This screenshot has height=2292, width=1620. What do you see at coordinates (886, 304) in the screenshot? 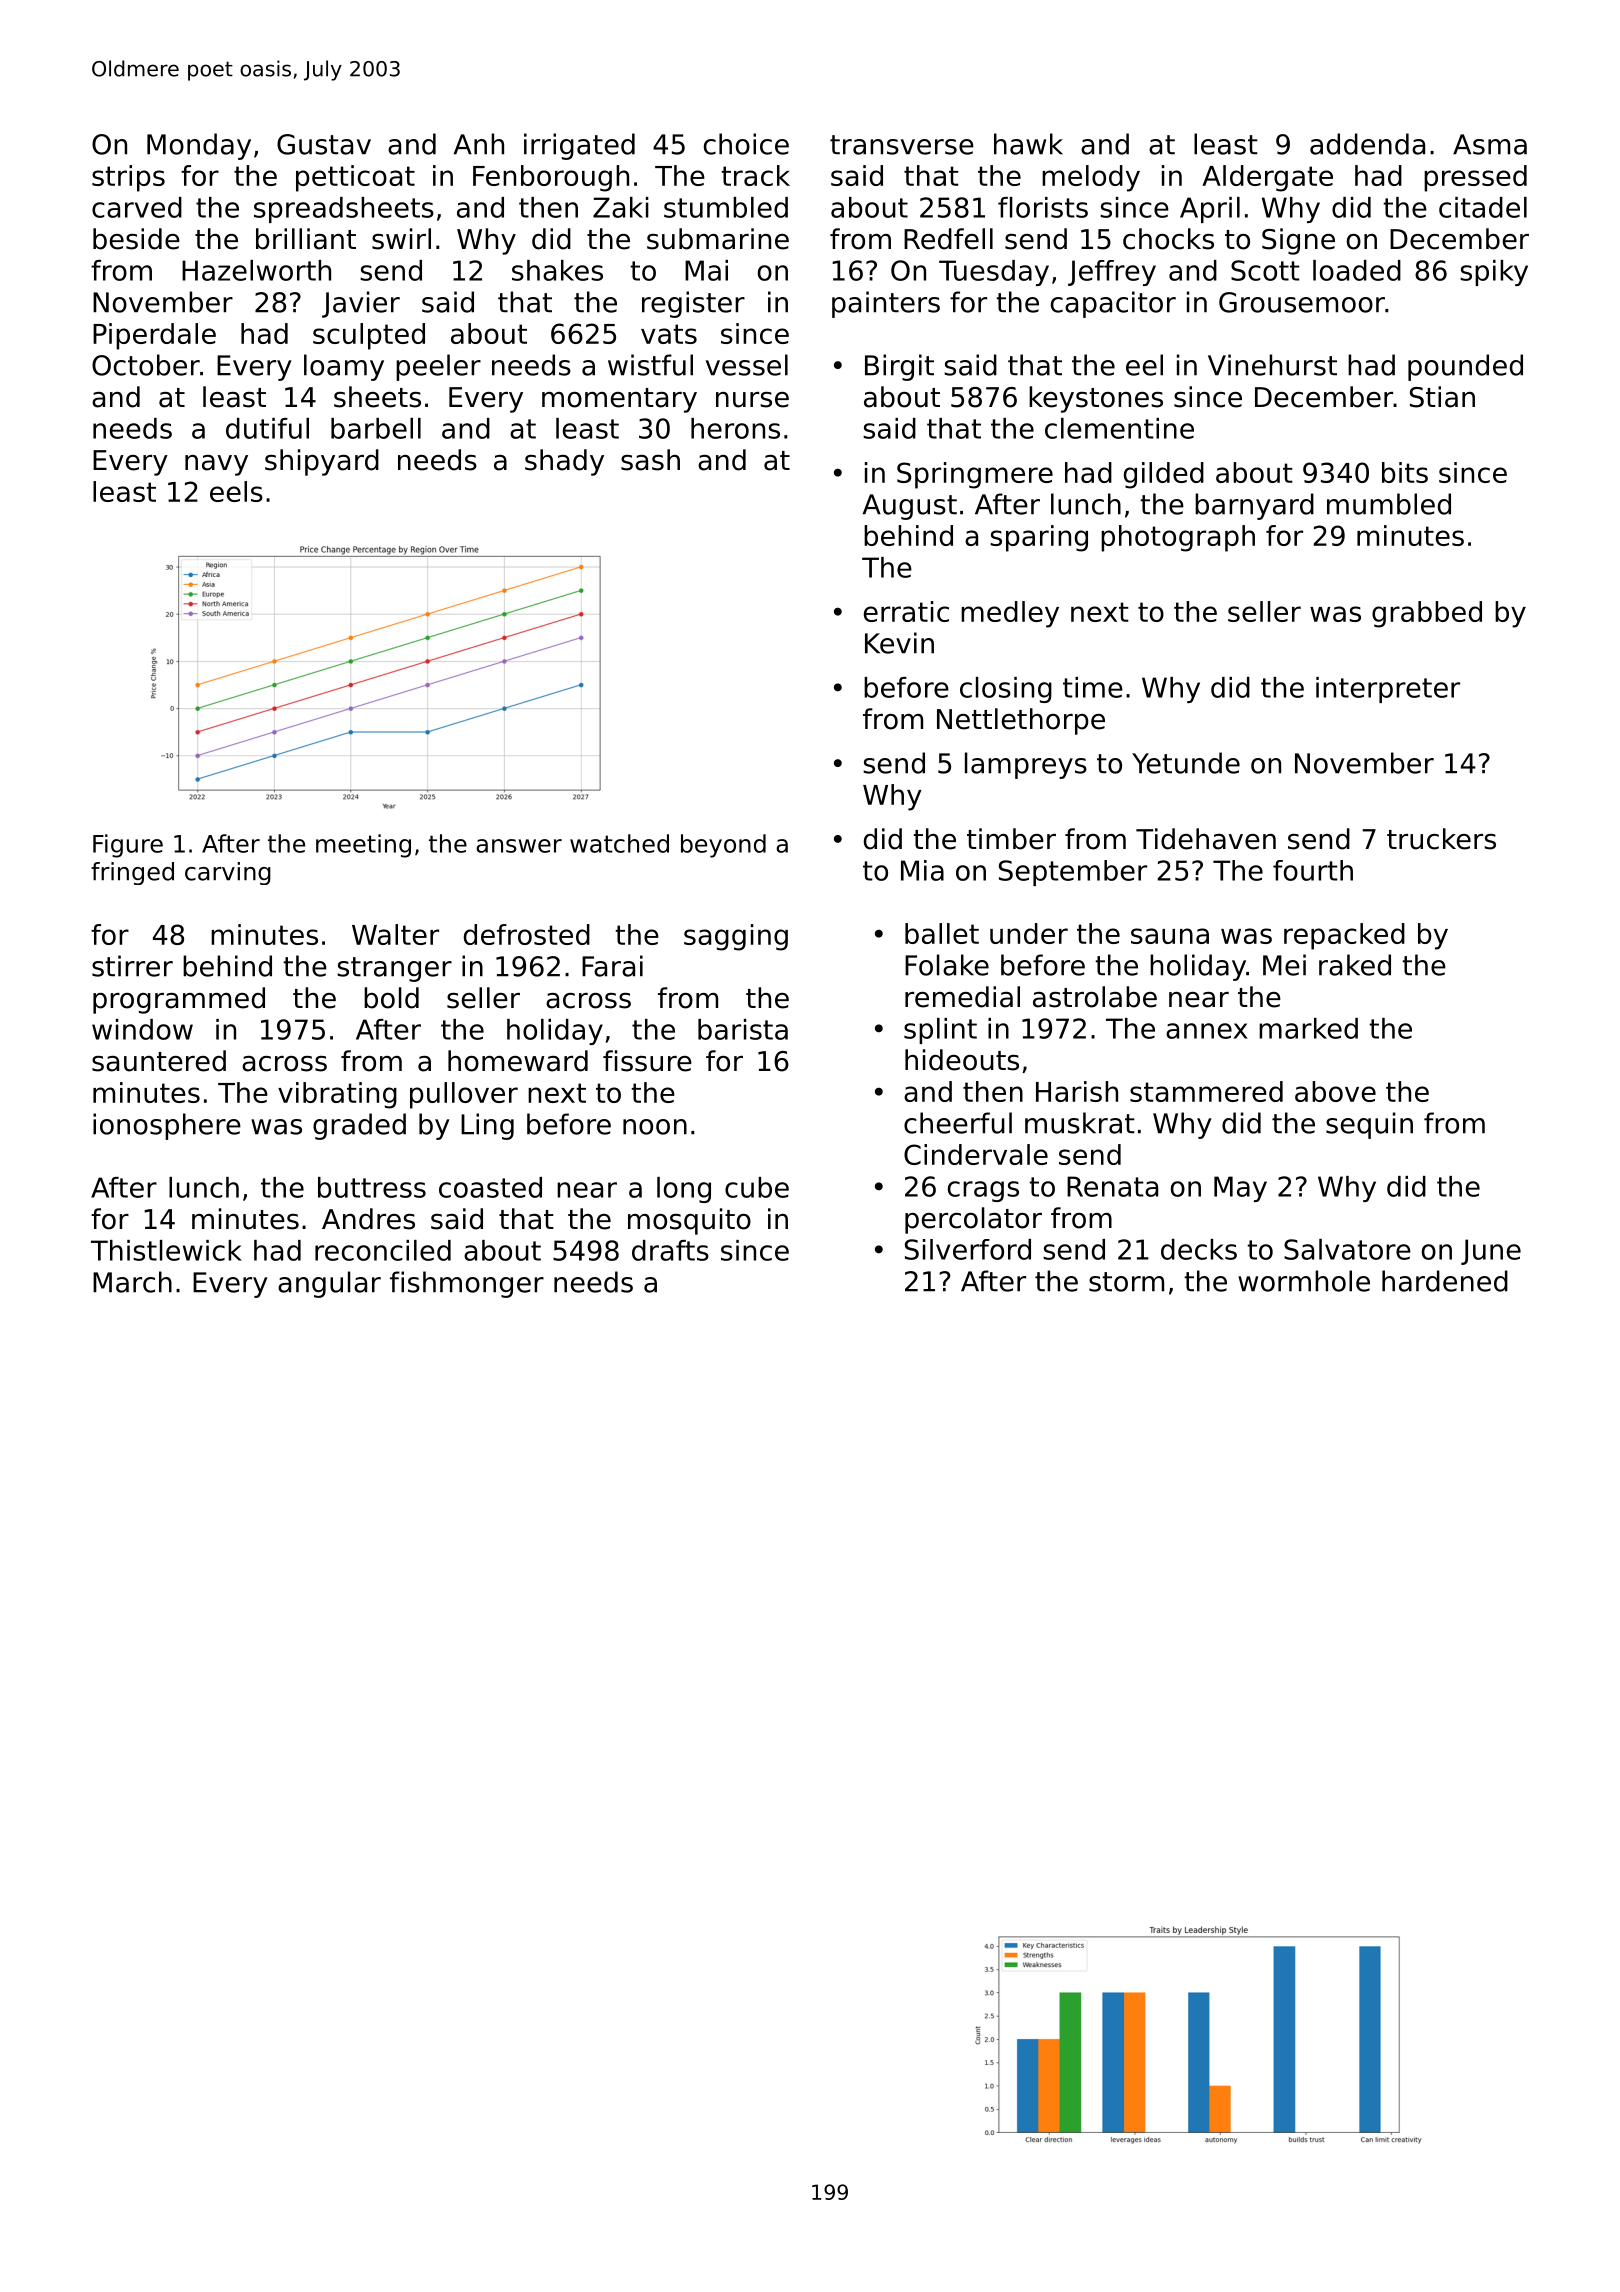
I see `painters` at bounding box center [886, 304].
